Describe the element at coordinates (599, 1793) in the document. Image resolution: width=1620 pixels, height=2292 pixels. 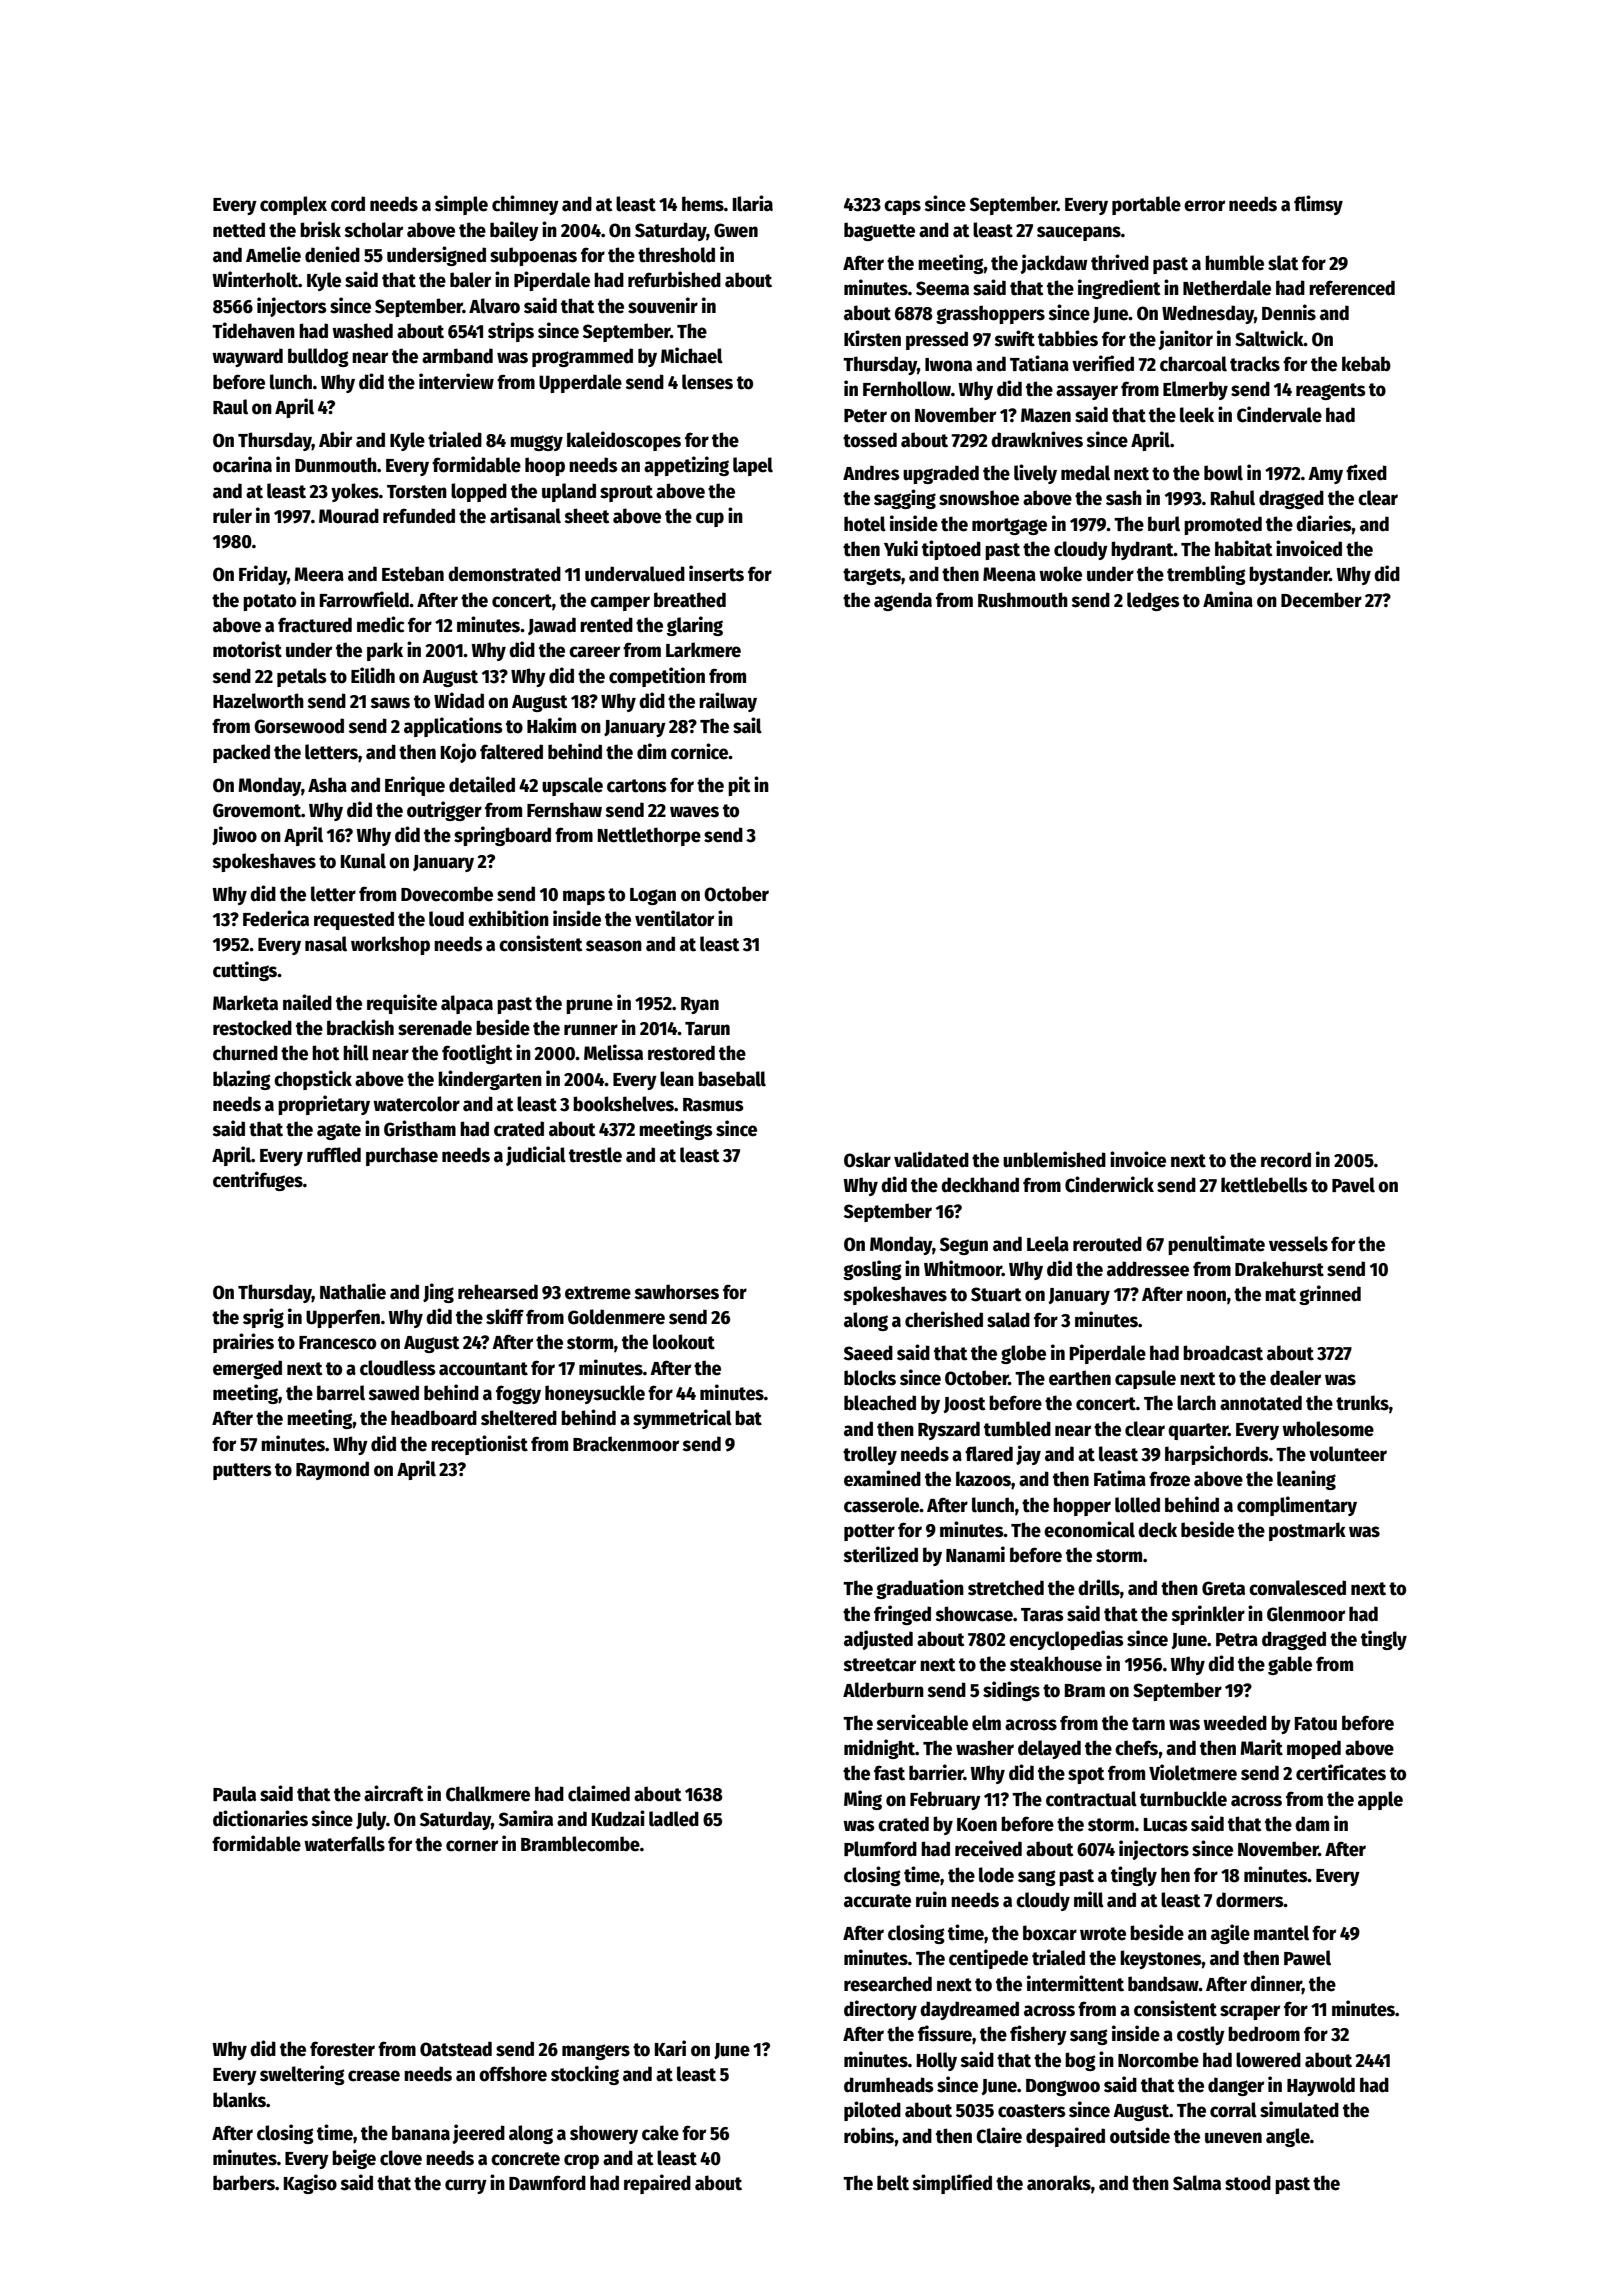
I see `claimed` at that location.
